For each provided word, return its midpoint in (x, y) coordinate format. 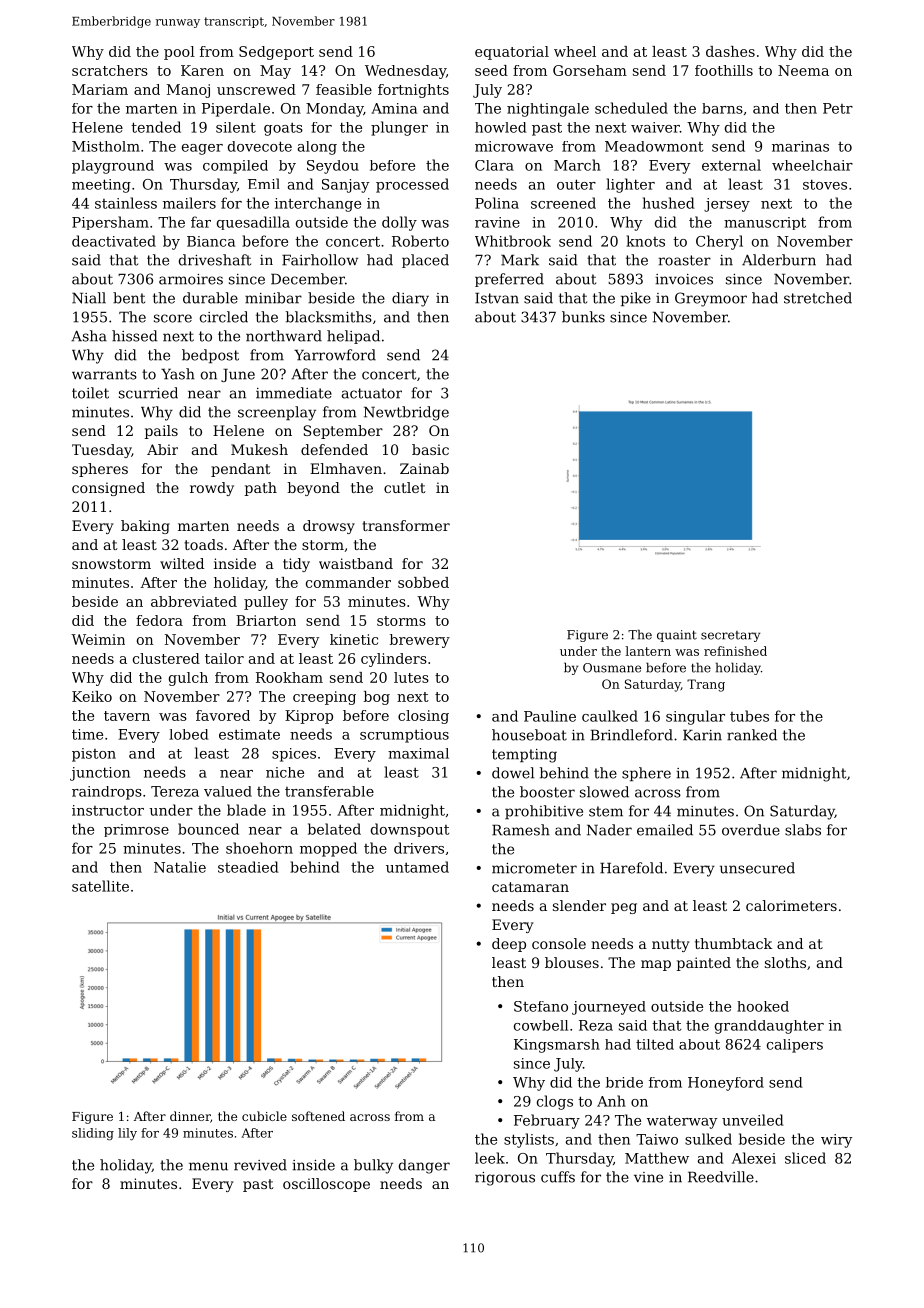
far (201, 222)
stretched (818, 298)
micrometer (534, 868)
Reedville (721, 1177)
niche (285, 772)
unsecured (757, 868)
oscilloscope (326, 1185)
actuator (372, 393)
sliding (93, 1134)
